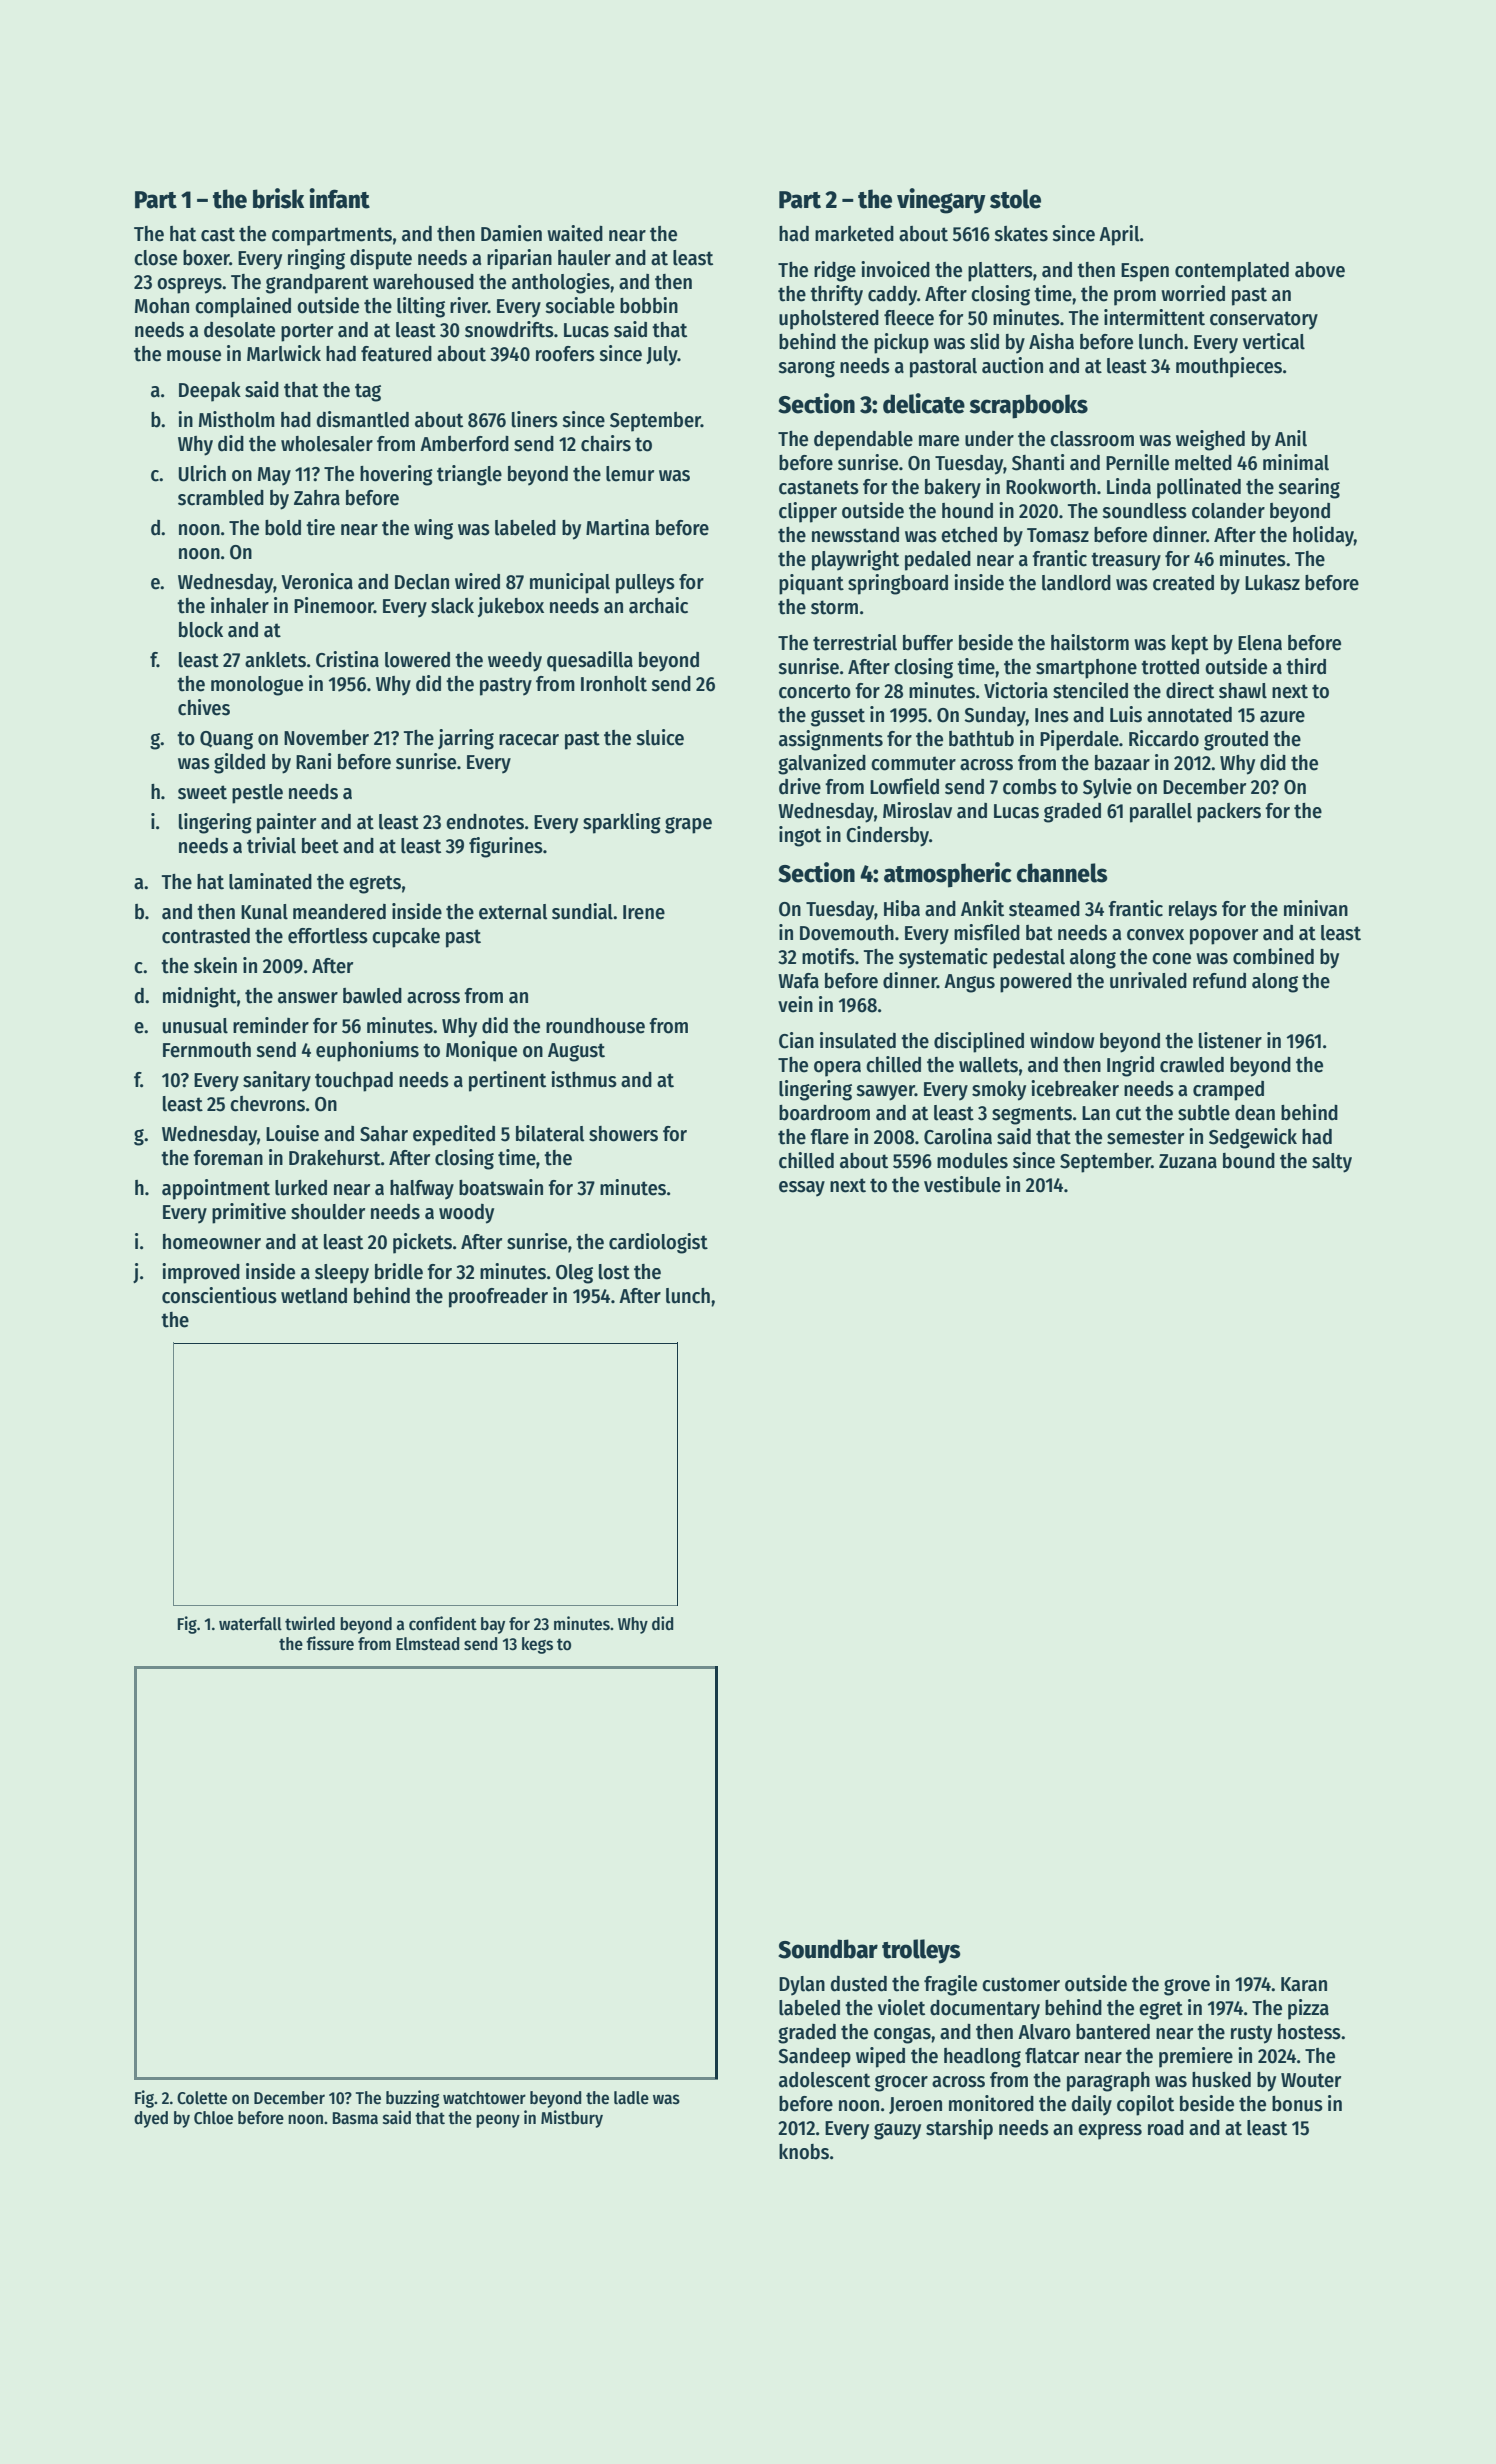  I want to click on trolleys, so click(921, 1951).
